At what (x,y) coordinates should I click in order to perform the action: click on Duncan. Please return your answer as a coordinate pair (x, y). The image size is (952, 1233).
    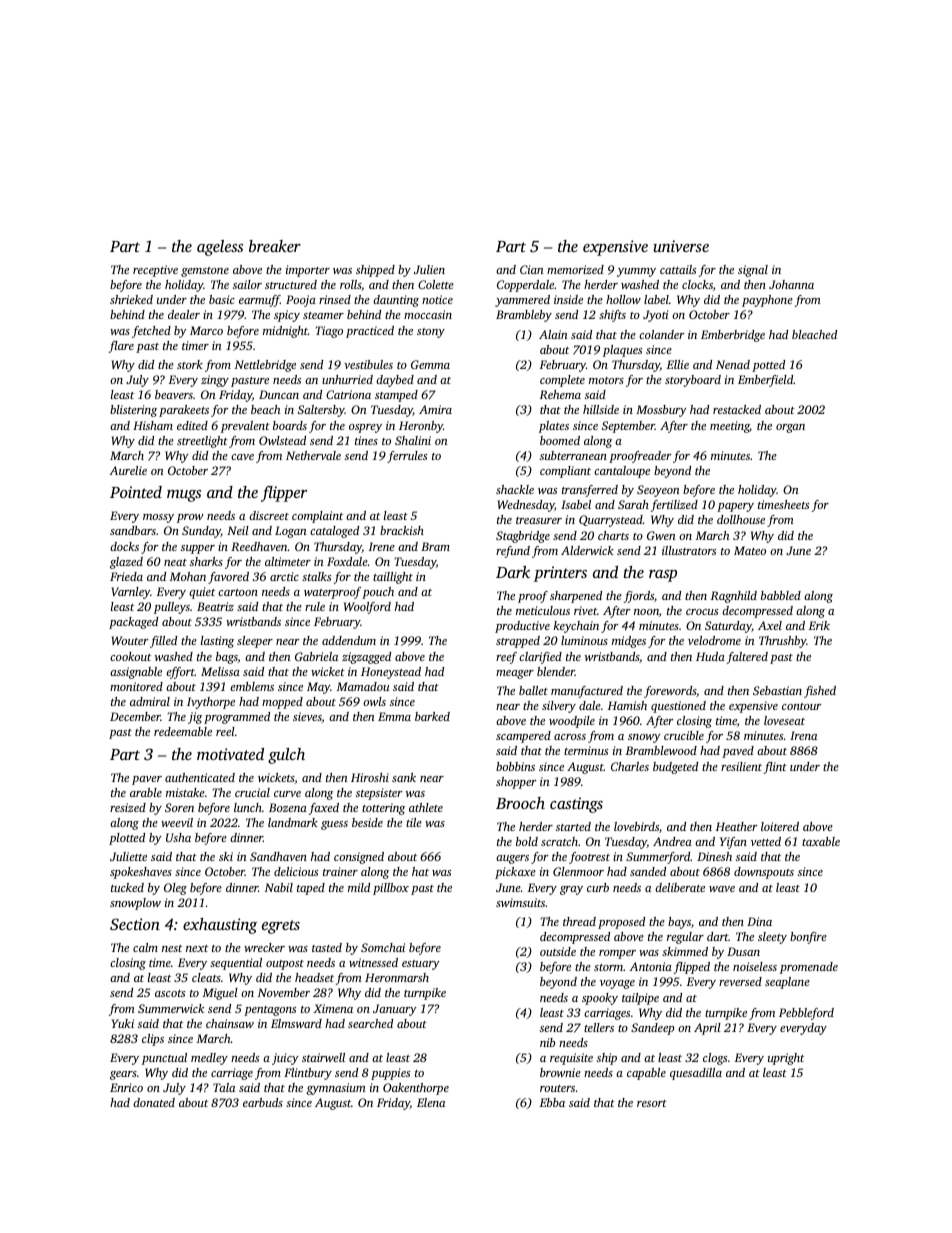
    Looking at the image, I should click on (279, 394).
